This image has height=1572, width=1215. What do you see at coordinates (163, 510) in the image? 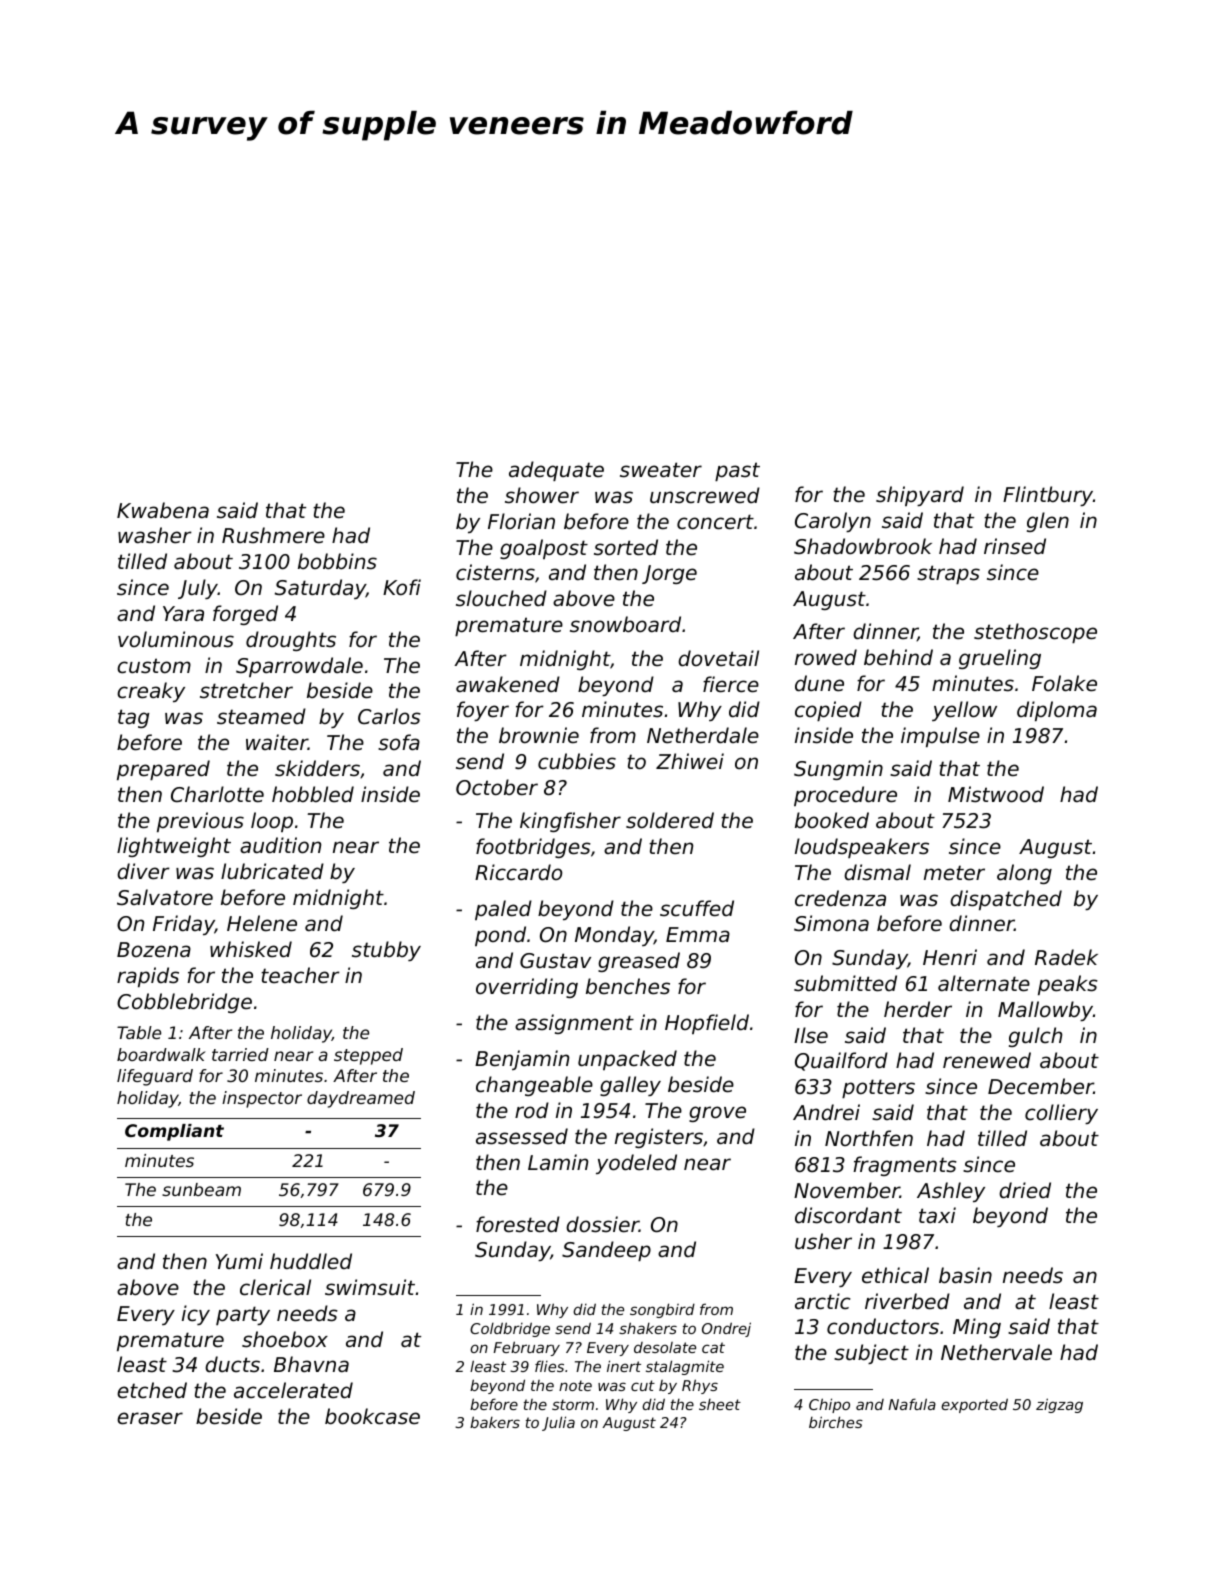
I see `Kwabena` at bounding box center [163, 510].
